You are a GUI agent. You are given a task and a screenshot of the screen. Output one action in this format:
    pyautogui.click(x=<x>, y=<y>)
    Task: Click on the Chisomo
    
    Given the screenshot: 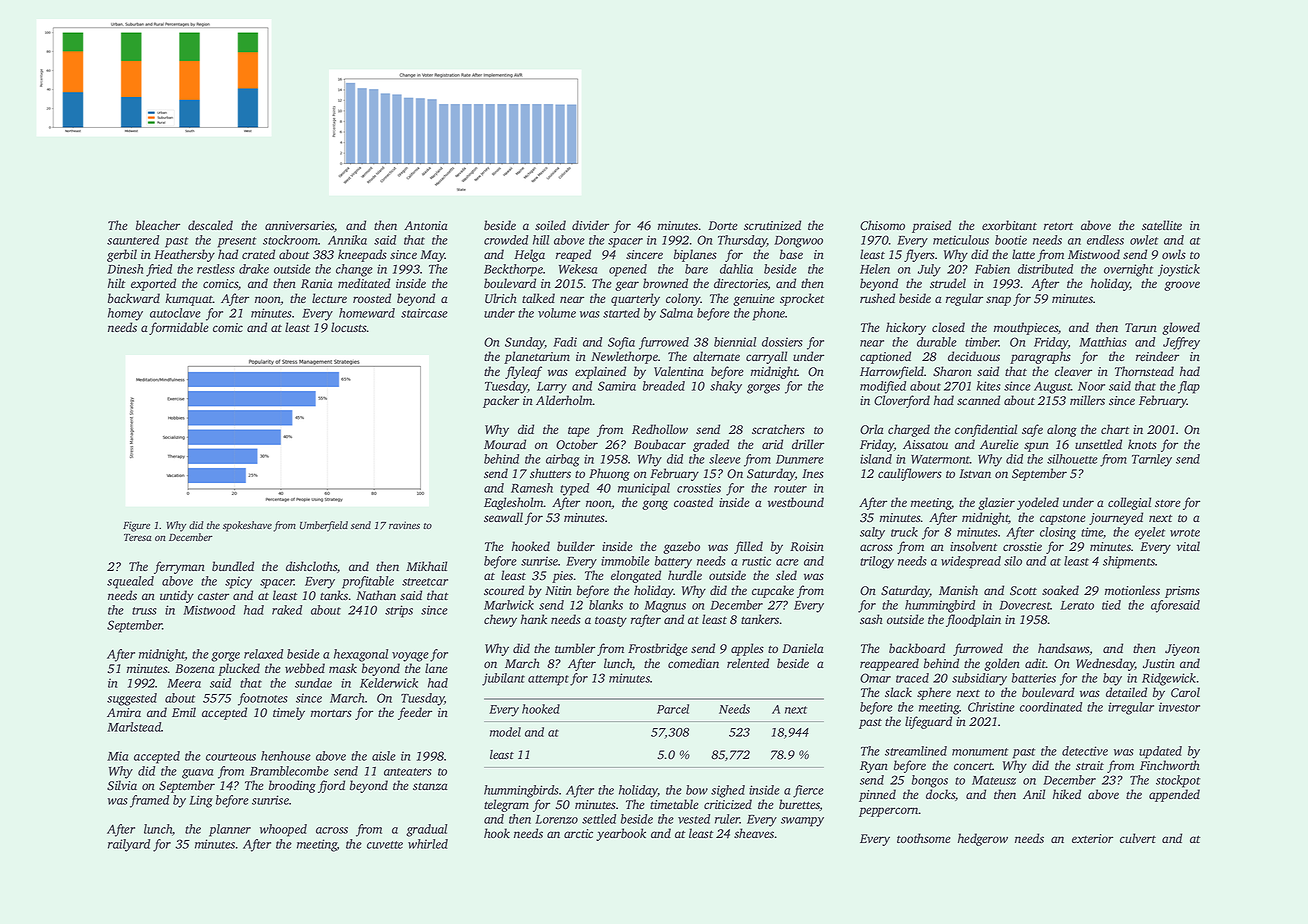 What is the action you would take?
    pyautogui.click(x=882, y=225)
